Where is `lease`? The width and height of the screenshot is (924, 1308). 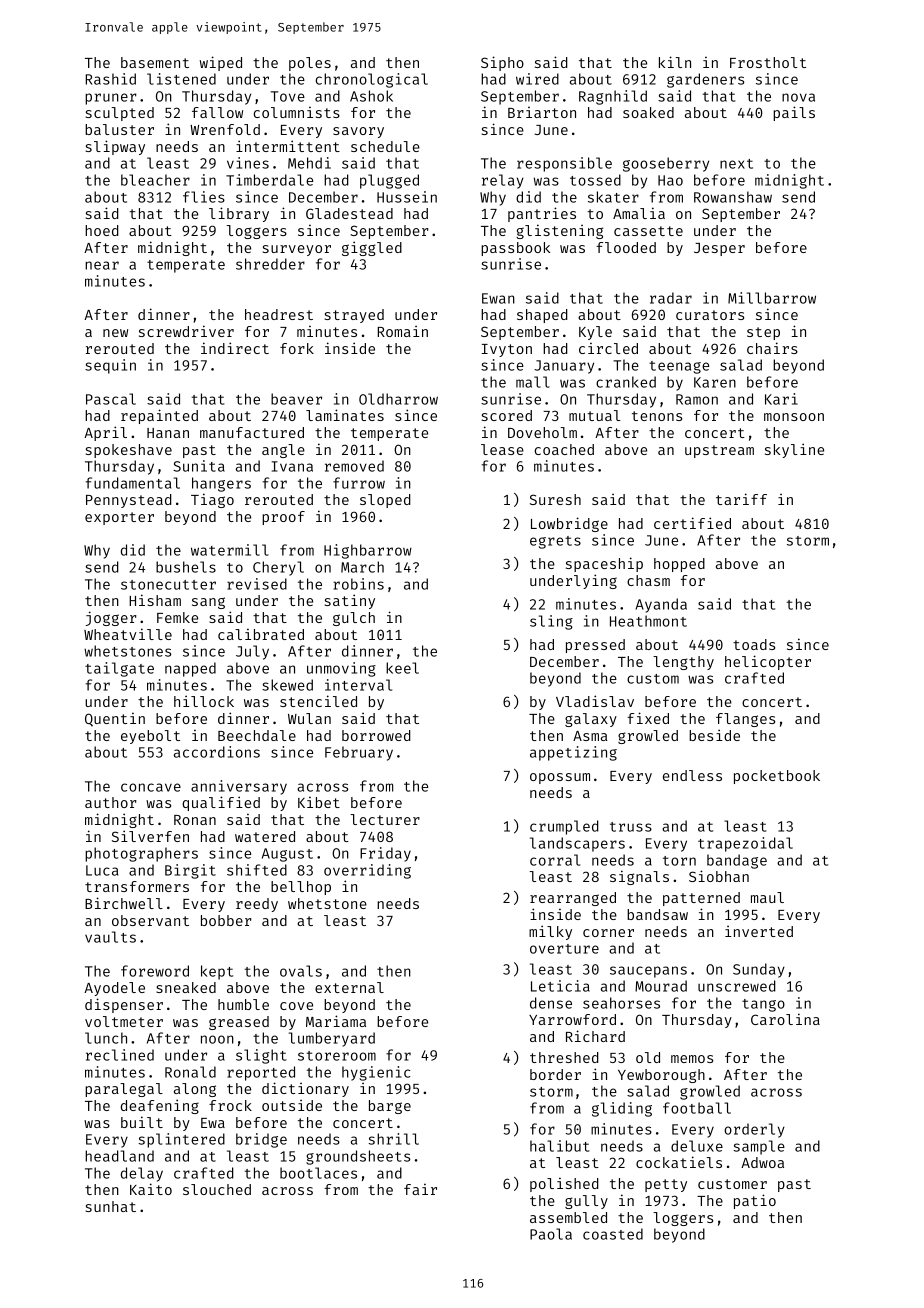 lease is located at coordinates (502, 449).
